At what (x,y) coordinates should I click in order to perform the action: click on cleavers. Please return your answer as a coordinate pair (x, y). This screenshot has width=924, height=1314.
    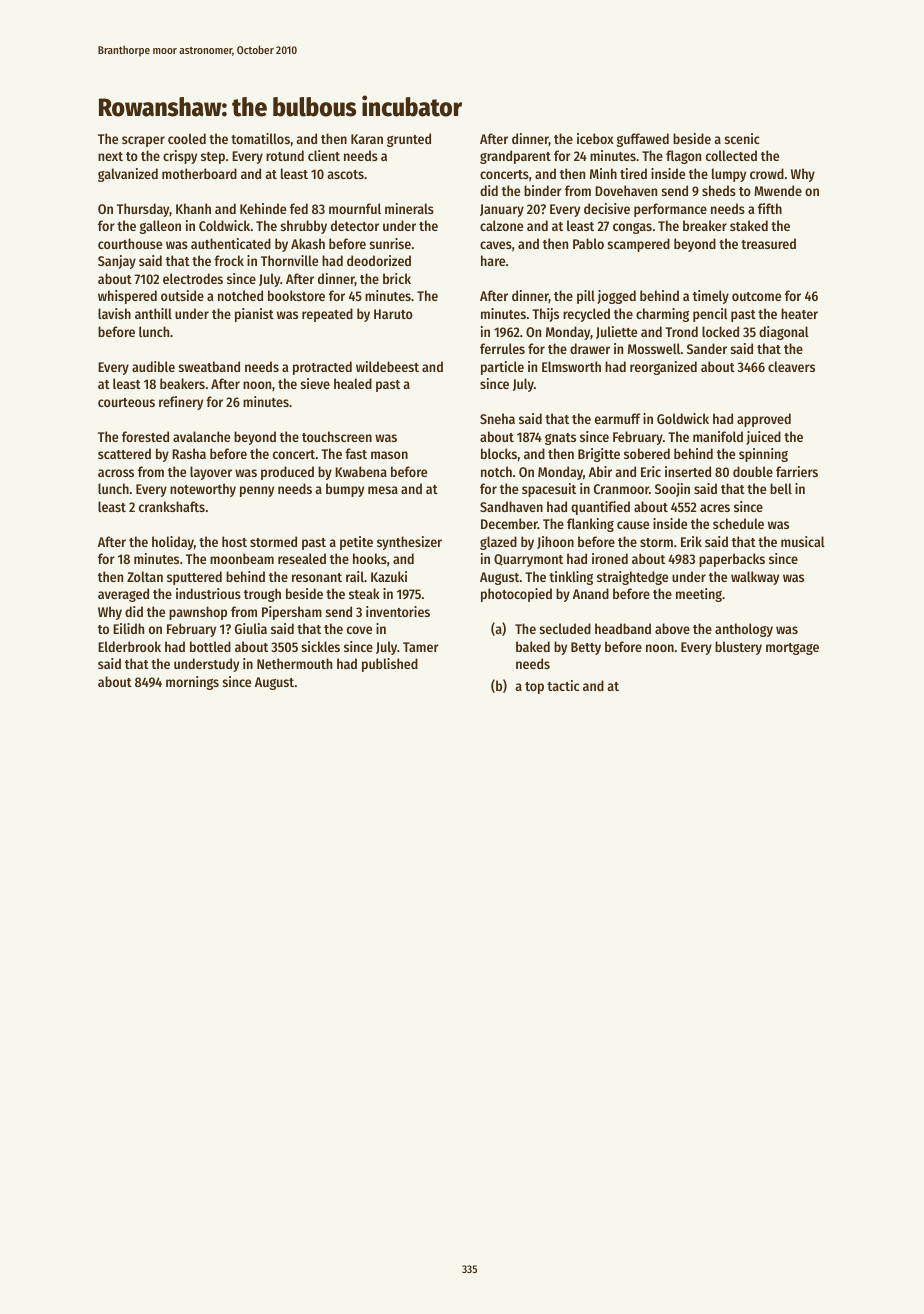
    Looking at the image, I should click on (791, 366).
